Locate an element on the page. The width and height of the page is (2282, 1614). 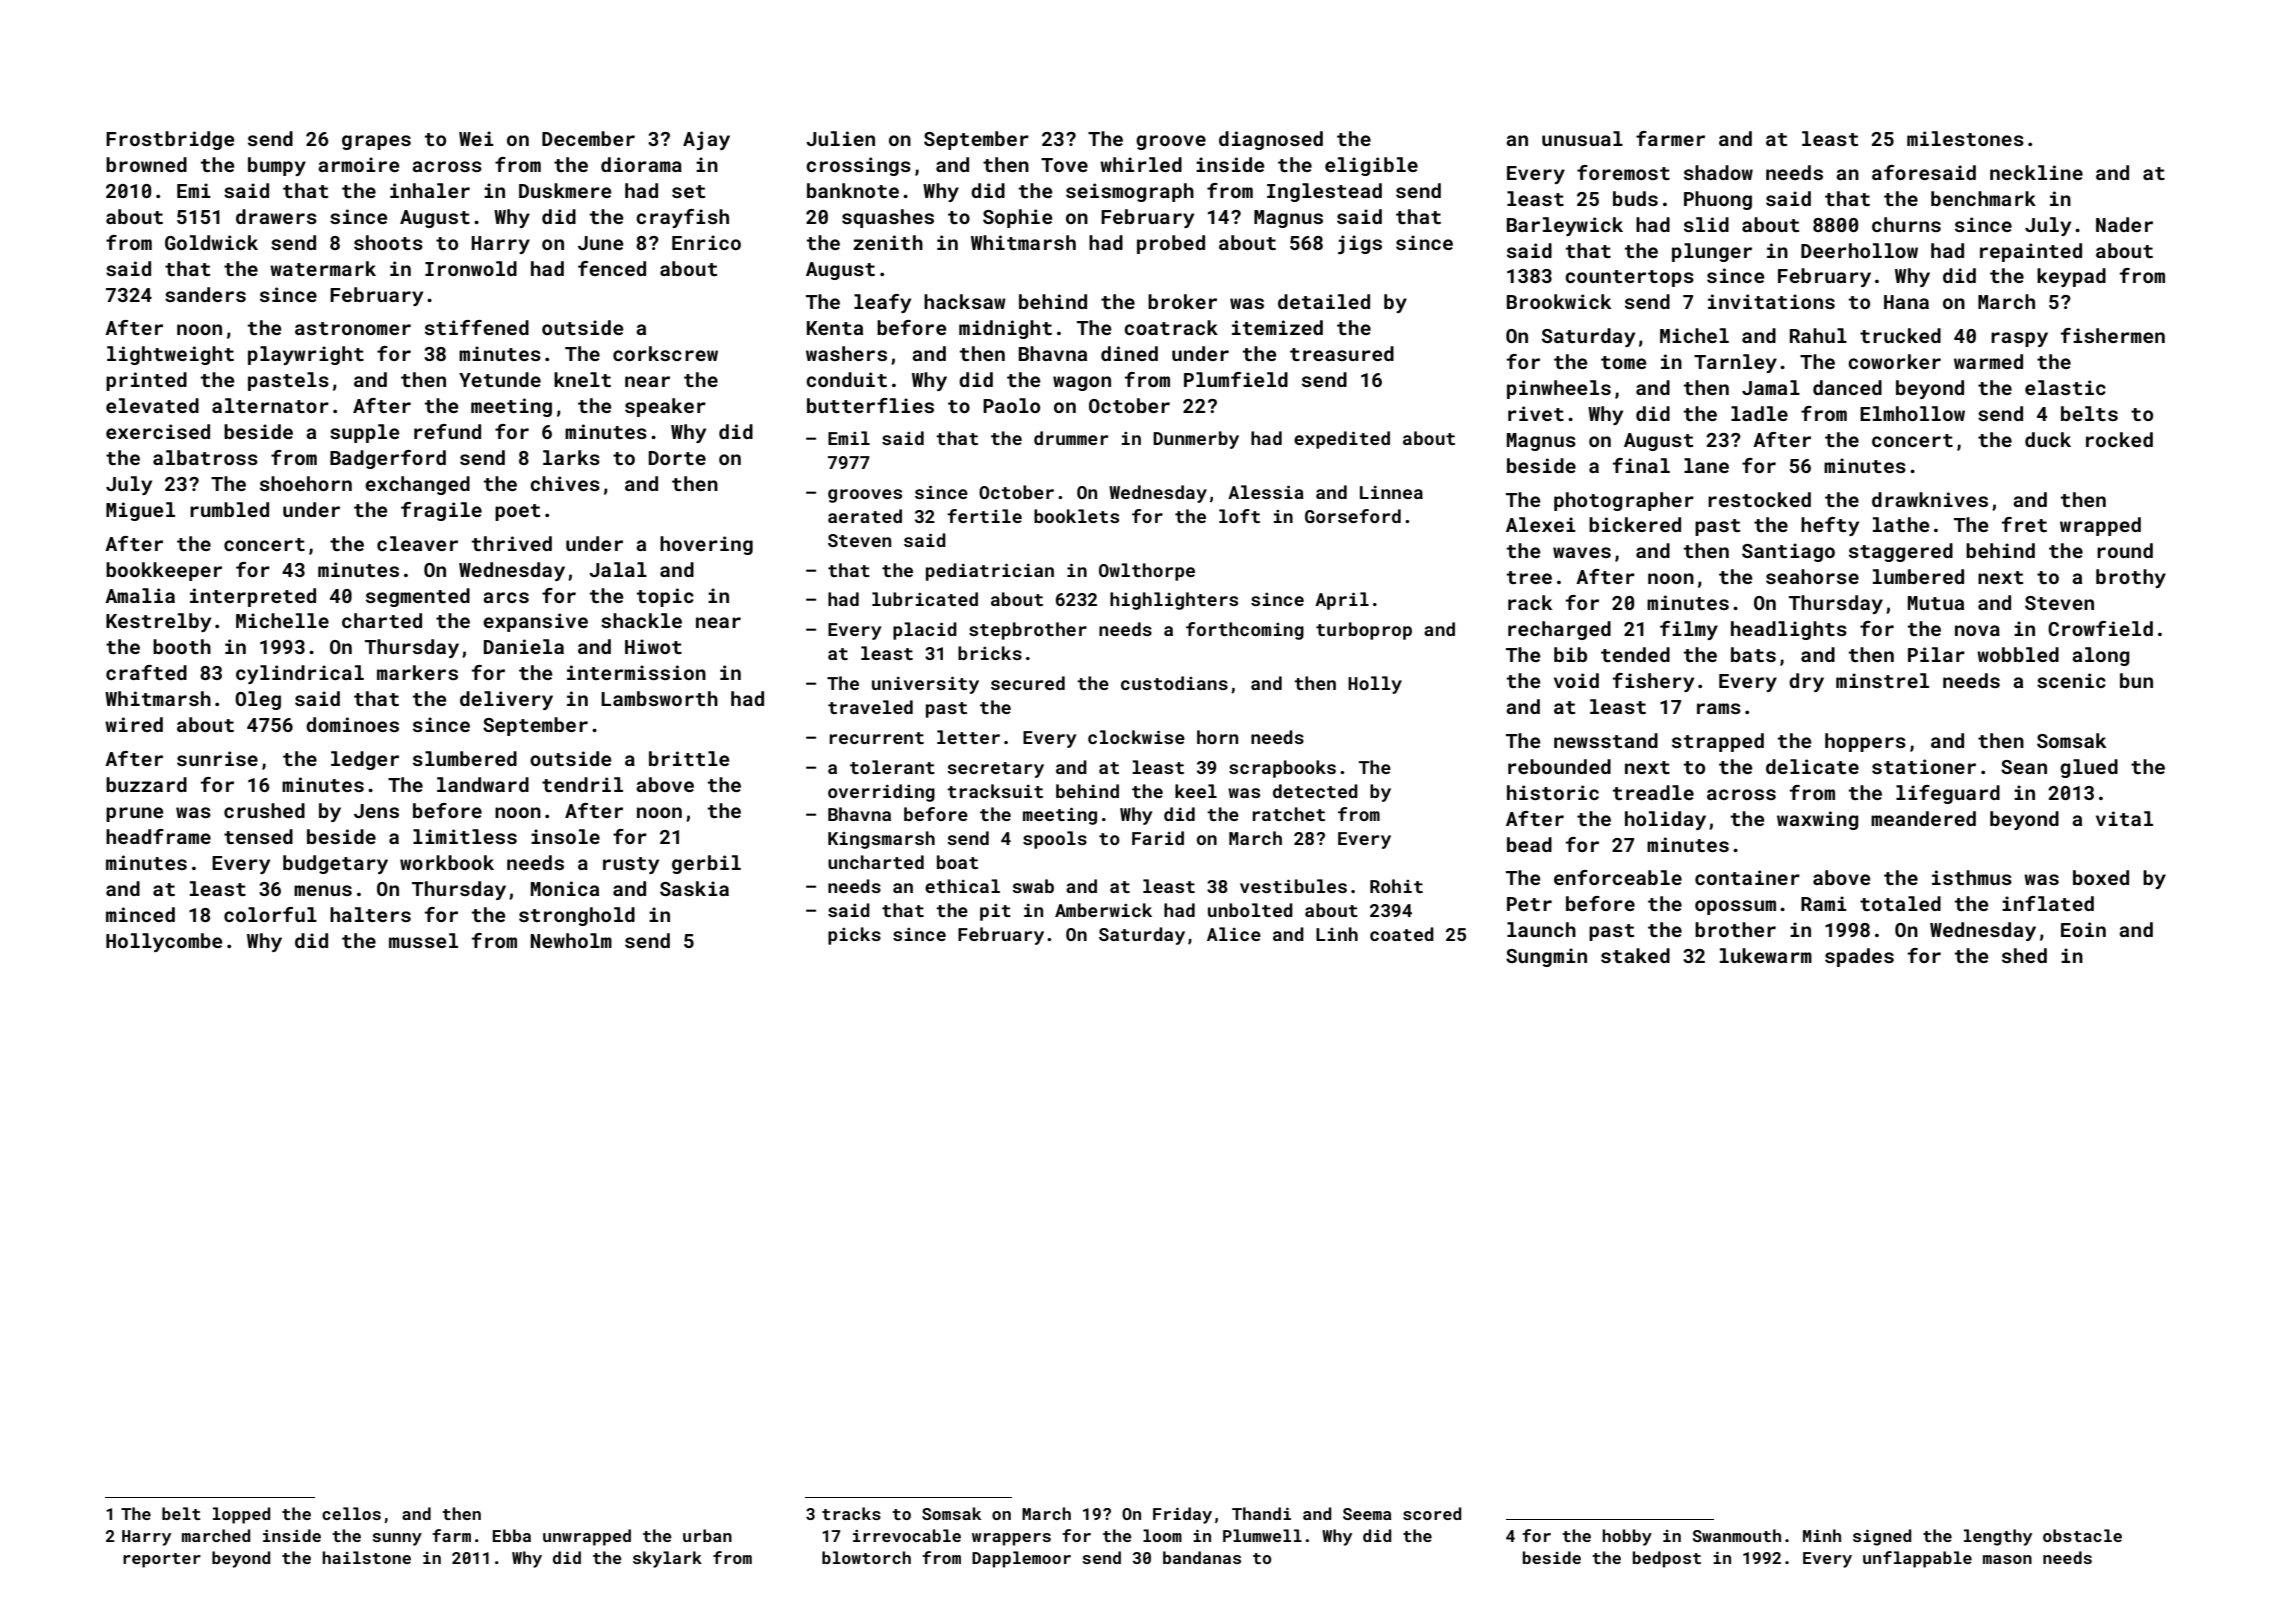
Linnea is located at coordinates (1391, 492).
